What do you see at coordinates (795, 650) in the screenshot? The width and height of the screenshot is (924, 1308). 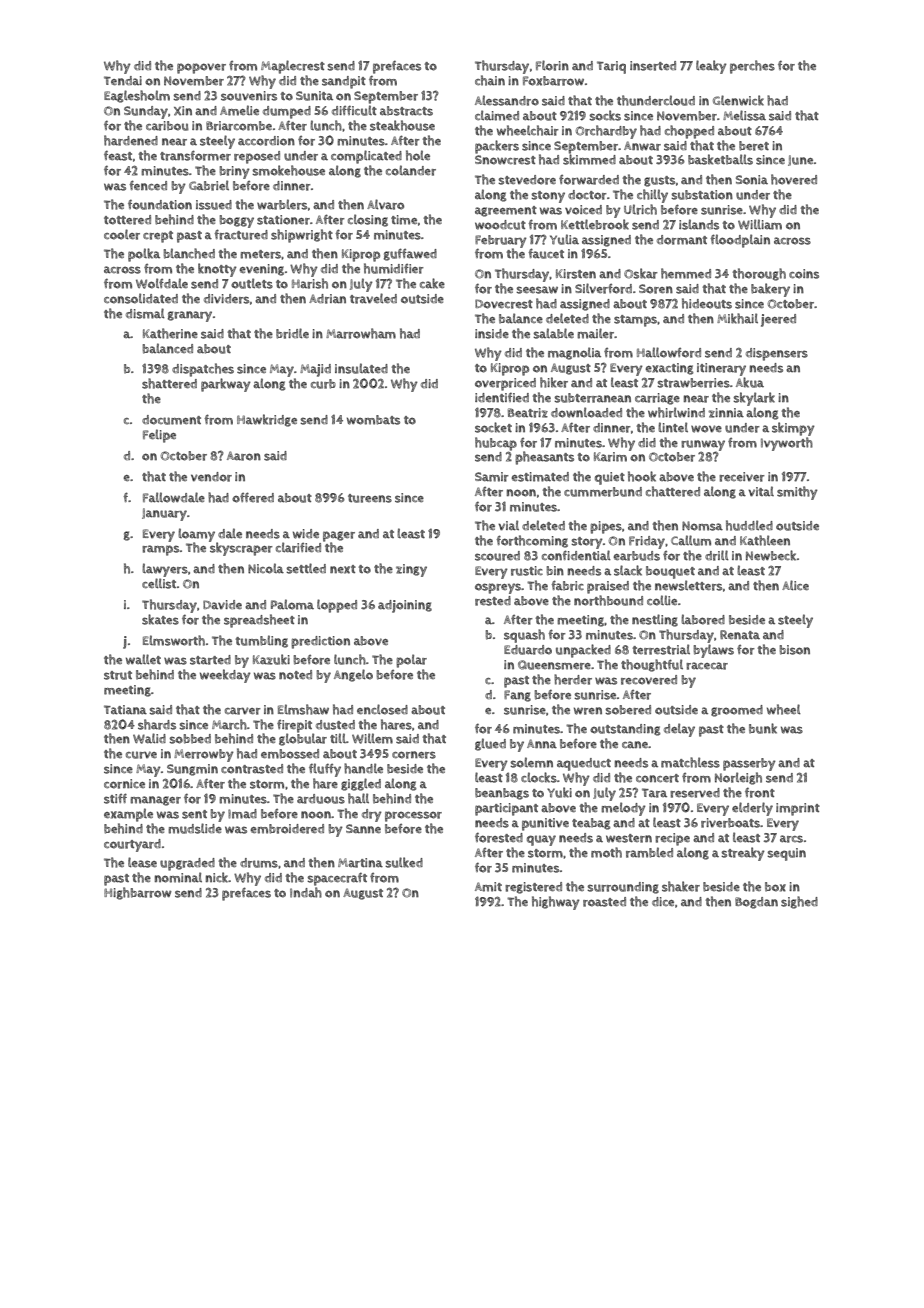 I see `bison` at bounding box center [795, 650].
